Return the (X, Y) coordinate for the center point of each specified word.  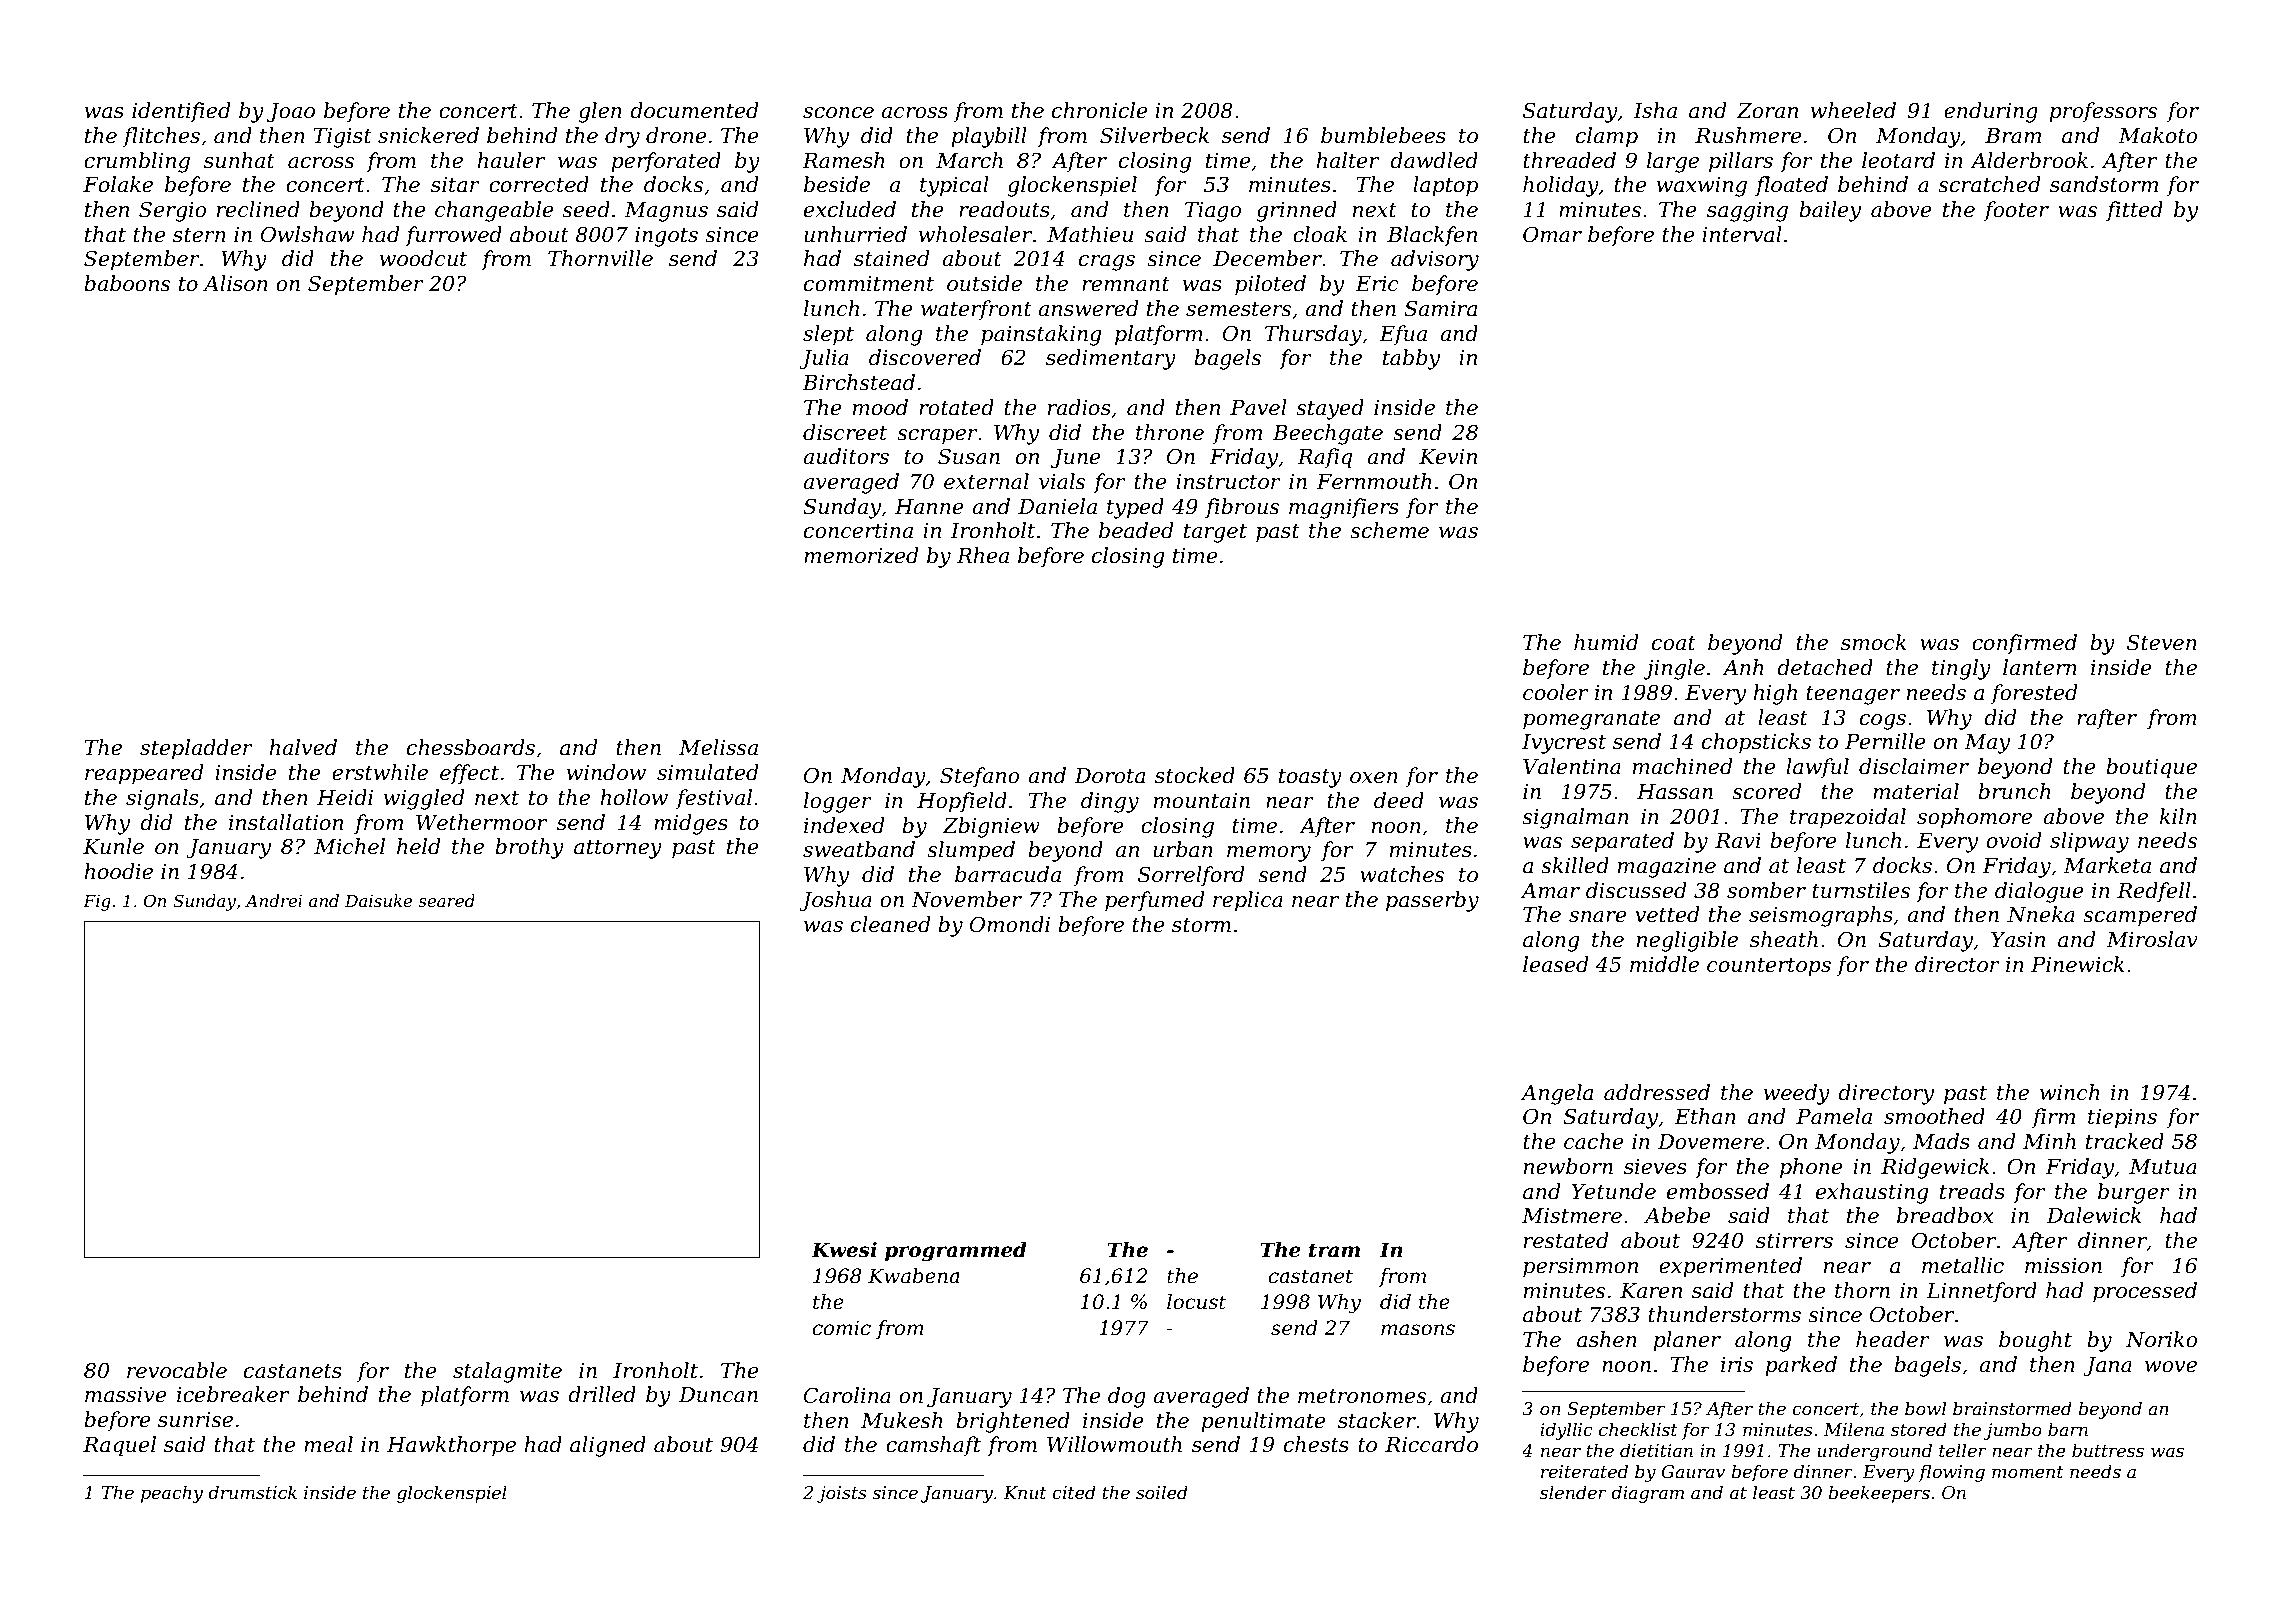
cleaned (890, 924)
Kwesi (844, 1250)
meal (328, 1444)
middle (1664, 964)
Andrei (273, 900)
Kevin (1448, 457)
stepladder (196, 749)
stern (199, 235)
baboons (127, 283)
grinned (1296, 211)
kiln (2178, 816)
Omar (1552, 234)
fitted (2134, 211)
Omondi (1010, 924)
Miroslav (2152, 939)
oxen (1374, 778)
